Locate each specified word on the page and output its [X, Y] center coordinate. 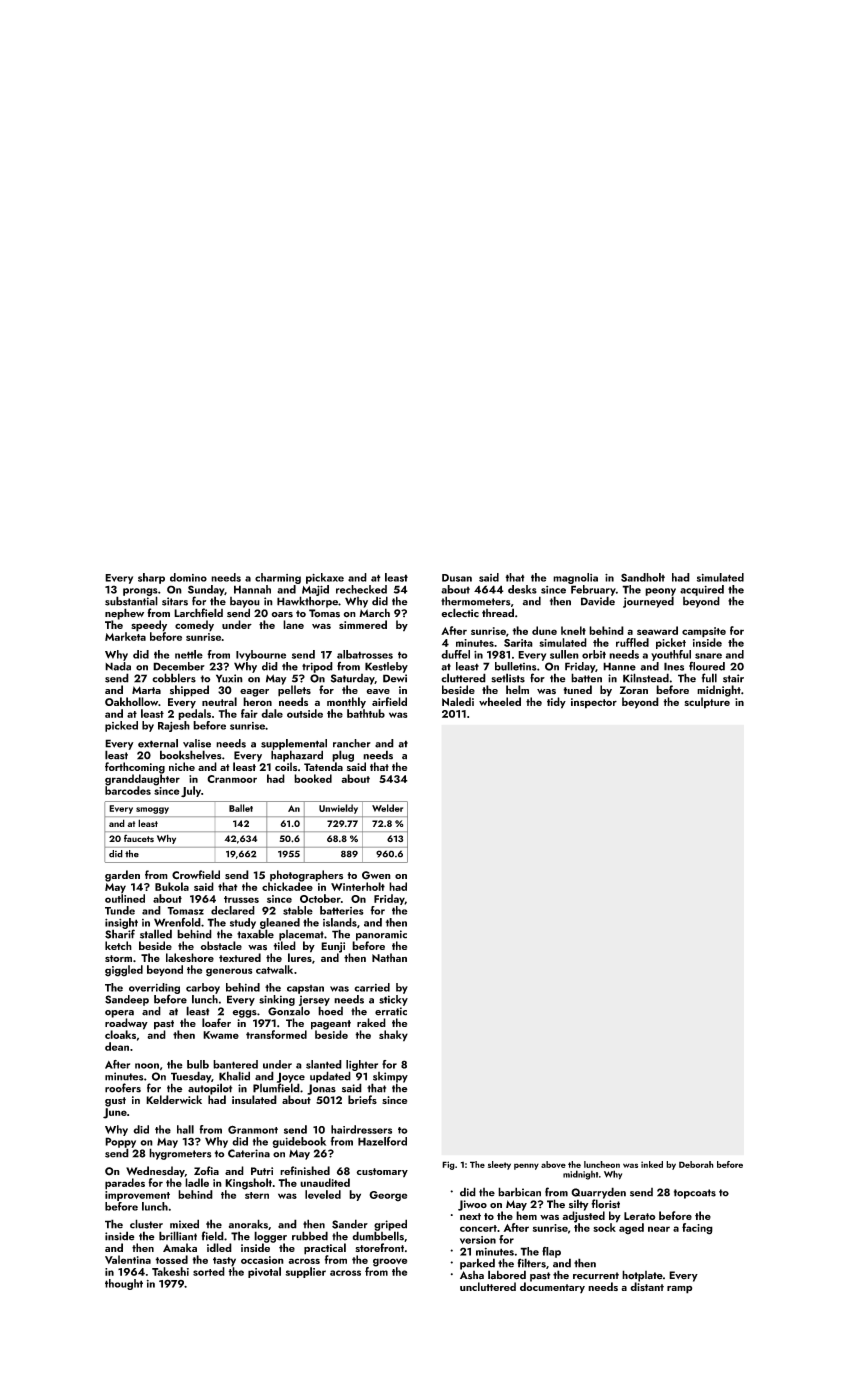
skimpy [390, 1077]
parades [125, 1184]
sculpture [707, 703]
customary [382, 1173]
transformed [276, 1034]
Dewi [395, 678]
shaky [393, 1036]
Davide [598, 601]
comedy [194, 626]
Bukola [172, 886]
